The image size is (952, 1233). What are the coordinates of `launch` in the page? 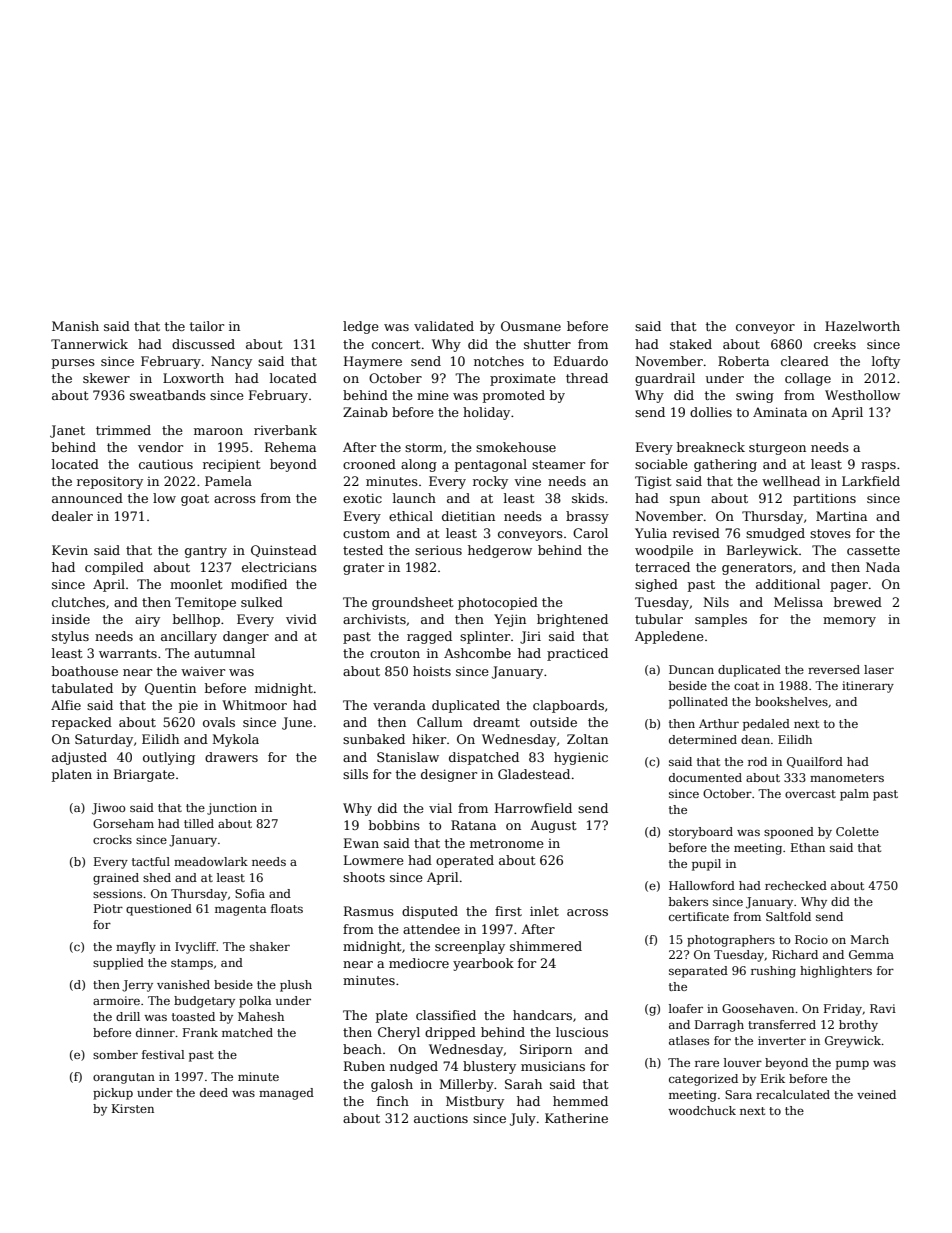 It's located at (414, 498).
